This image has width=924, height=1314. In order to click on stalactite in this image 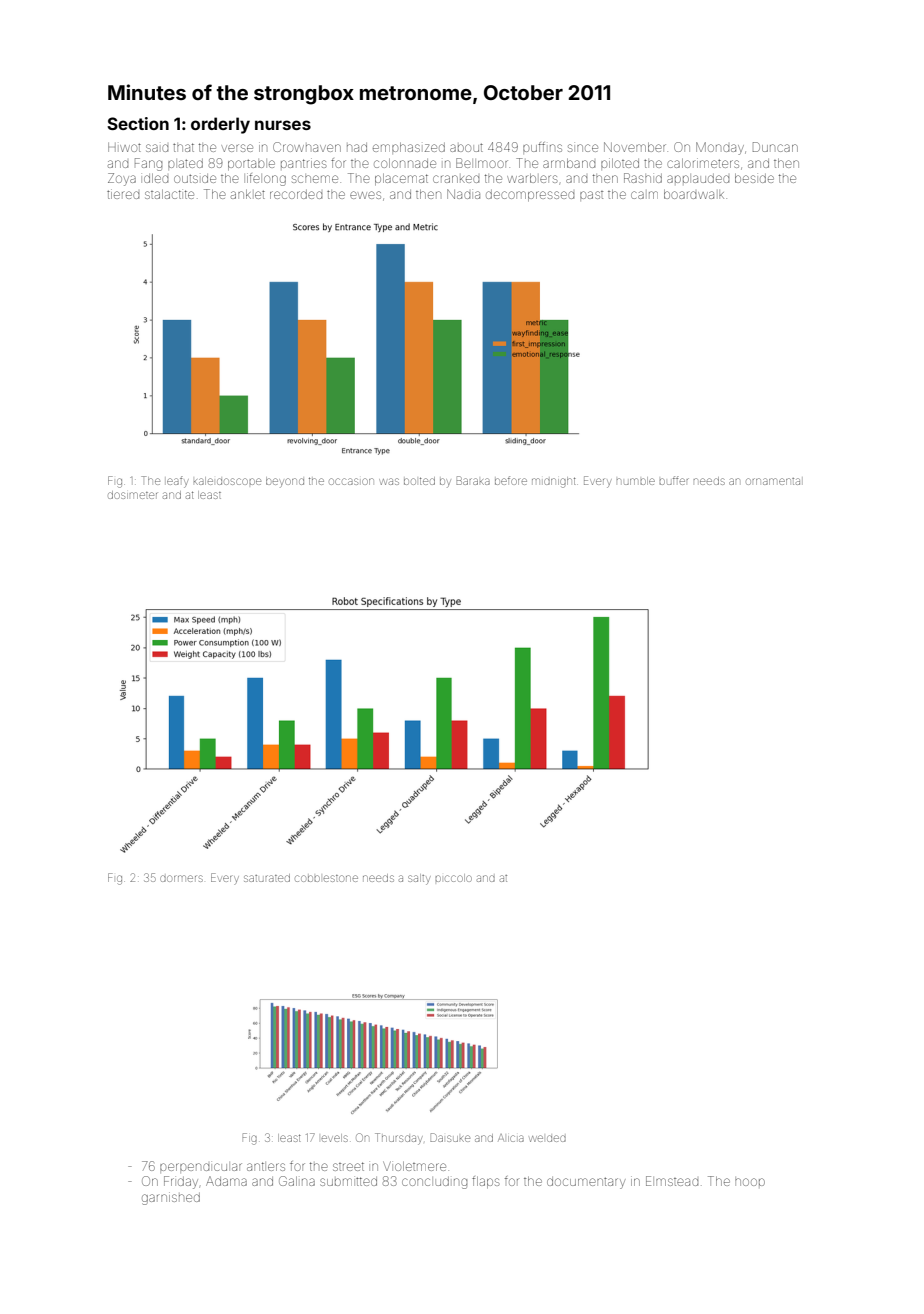, I will do `click(169, 194)`.
